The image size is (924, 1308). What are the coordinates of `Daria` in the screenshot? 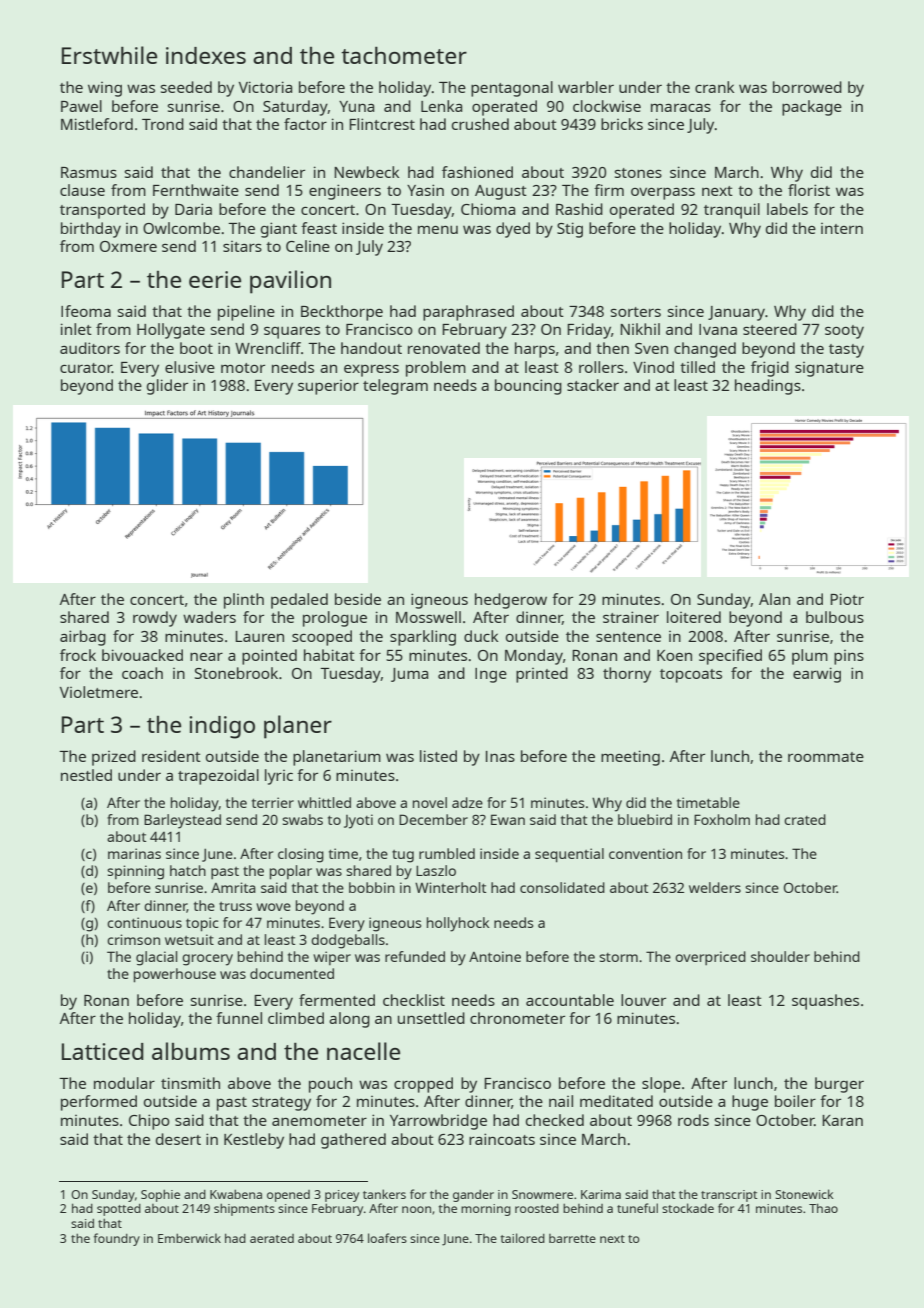 It's located at (193, 209).
